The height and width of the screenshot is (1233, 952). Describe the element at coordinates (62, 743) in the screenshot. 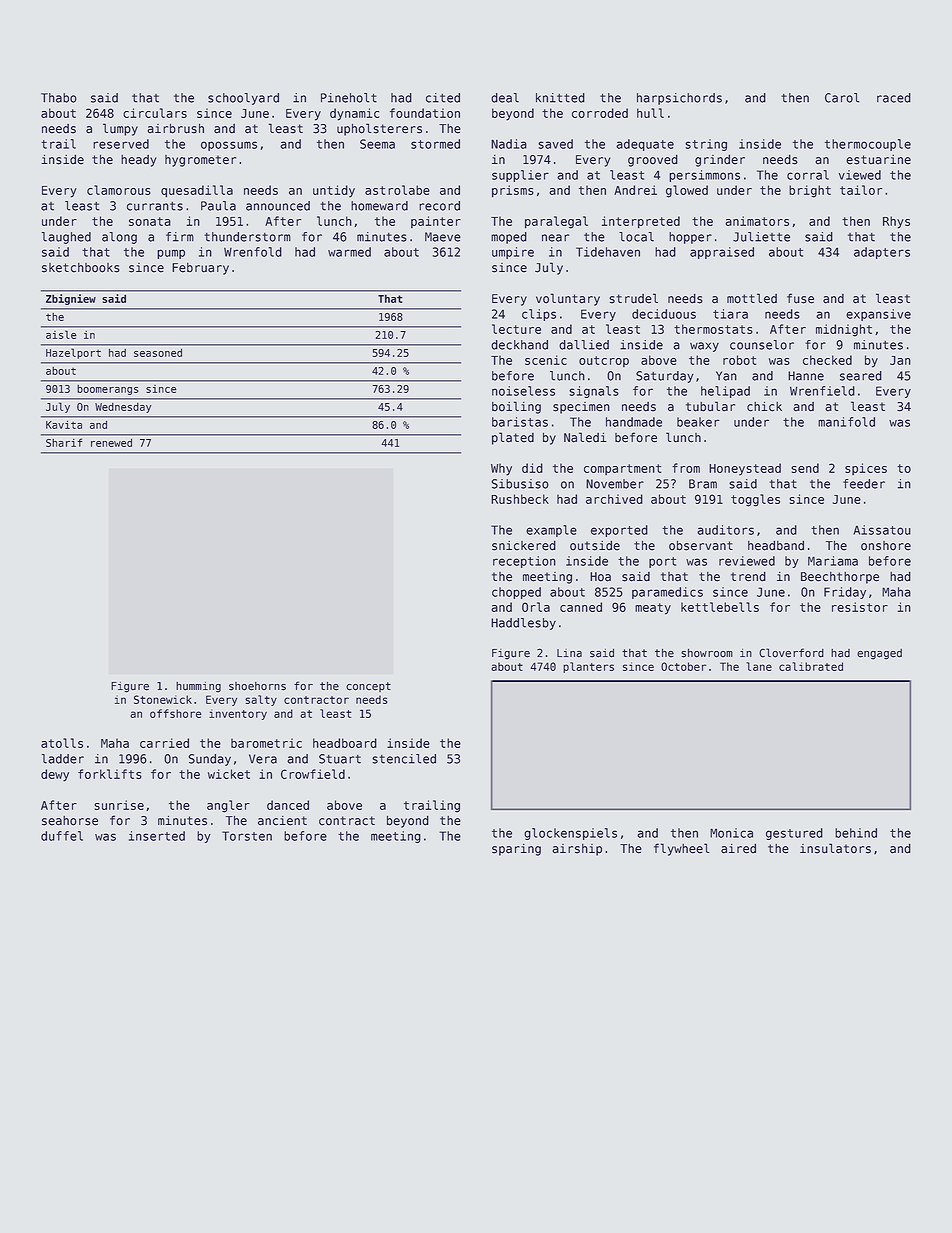

I see `atolls` at that location.
